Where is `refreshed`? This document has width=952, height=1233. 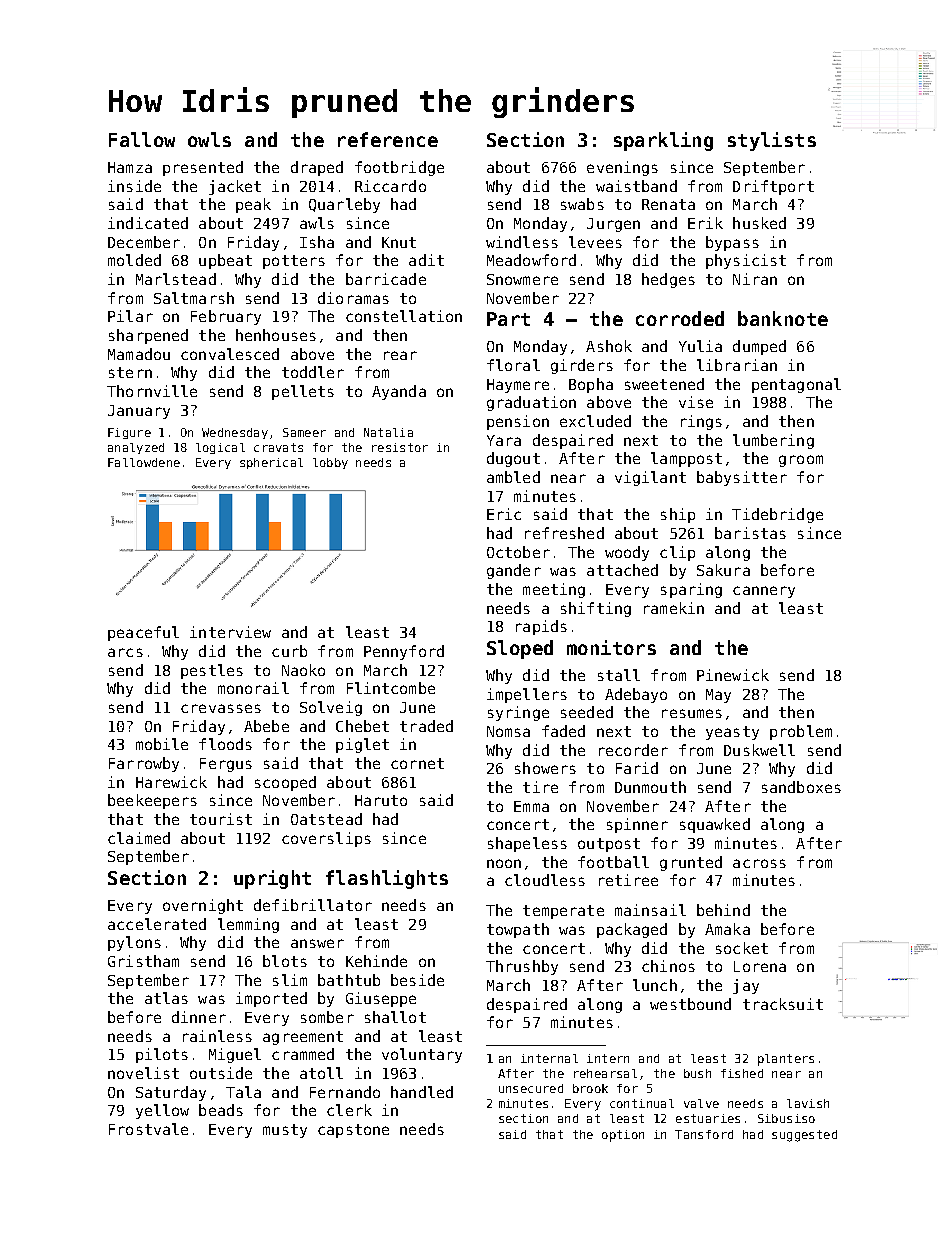
refreshed is located at coordinates (564, 533).
